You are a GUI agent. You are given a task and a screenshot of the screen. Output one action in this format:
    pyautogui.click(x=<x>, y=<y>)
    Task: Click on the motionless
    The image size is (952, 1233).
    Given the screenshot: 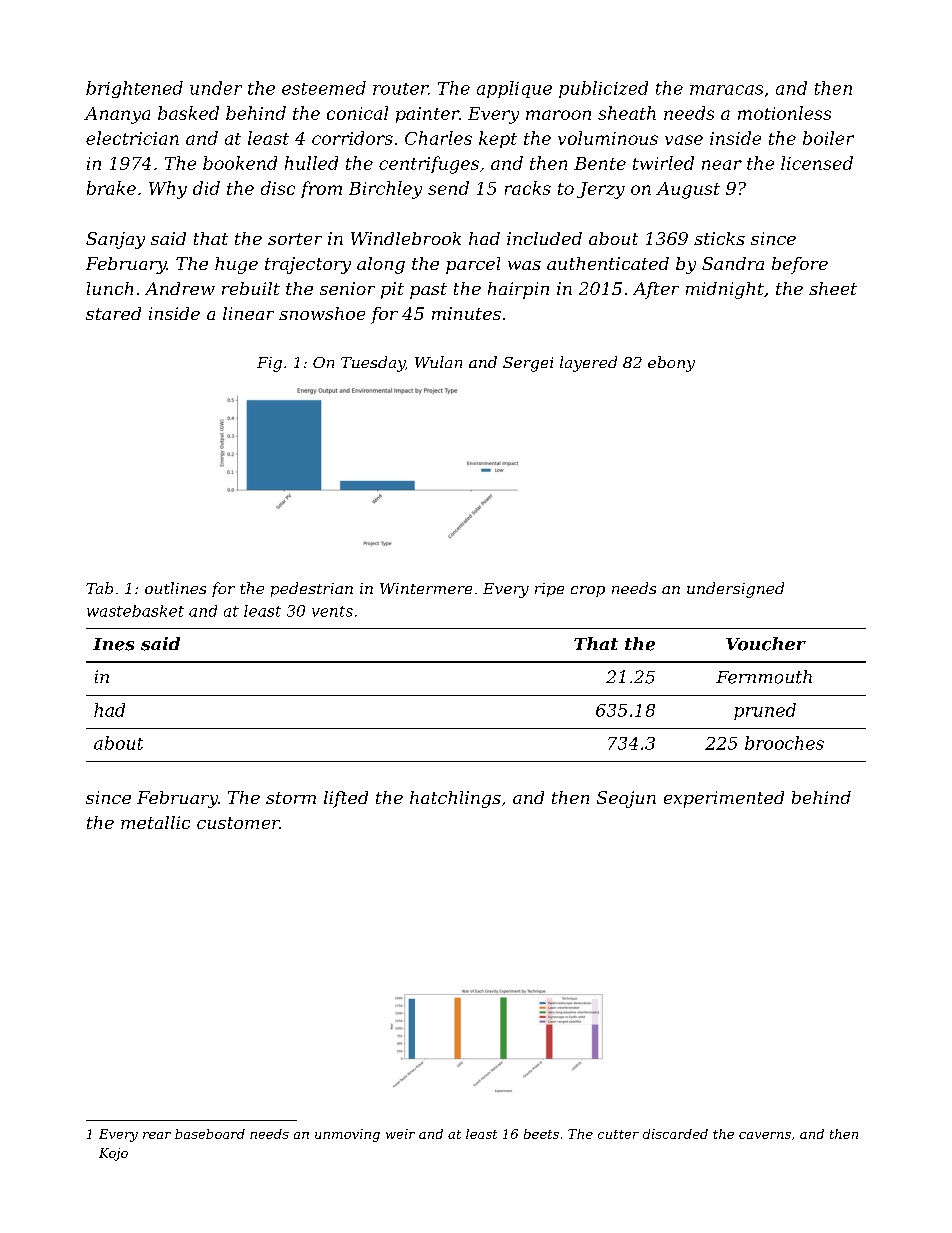 What is the action you would take?
    pyautogui.click(x=784, y=113)
